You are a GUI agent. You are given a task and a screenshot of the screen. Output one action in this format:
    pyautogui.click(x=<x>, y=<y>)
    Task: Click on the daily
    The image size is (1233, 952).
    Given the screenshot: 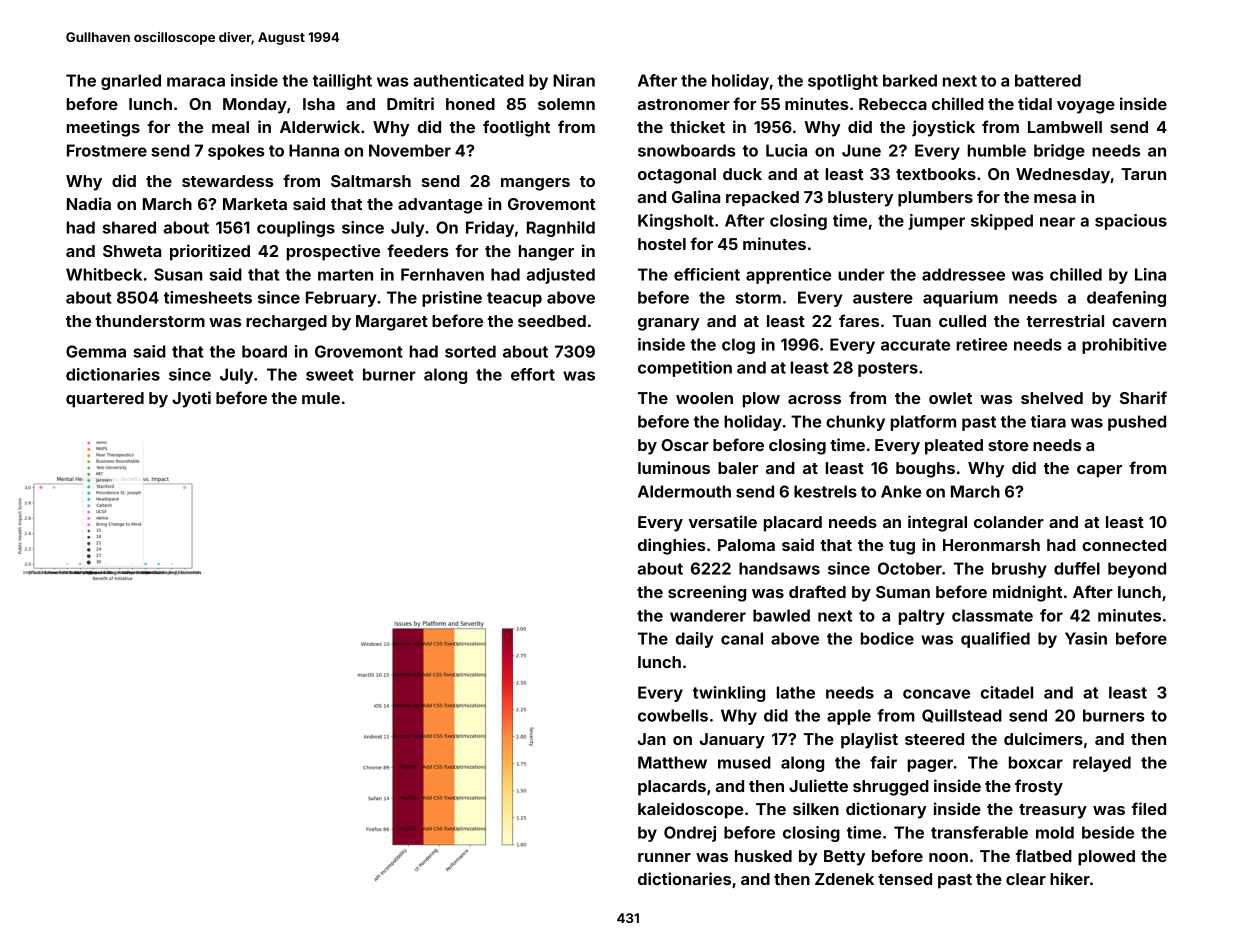 What is the action you would take?
    pyautogui.click(x=694, y=640)
